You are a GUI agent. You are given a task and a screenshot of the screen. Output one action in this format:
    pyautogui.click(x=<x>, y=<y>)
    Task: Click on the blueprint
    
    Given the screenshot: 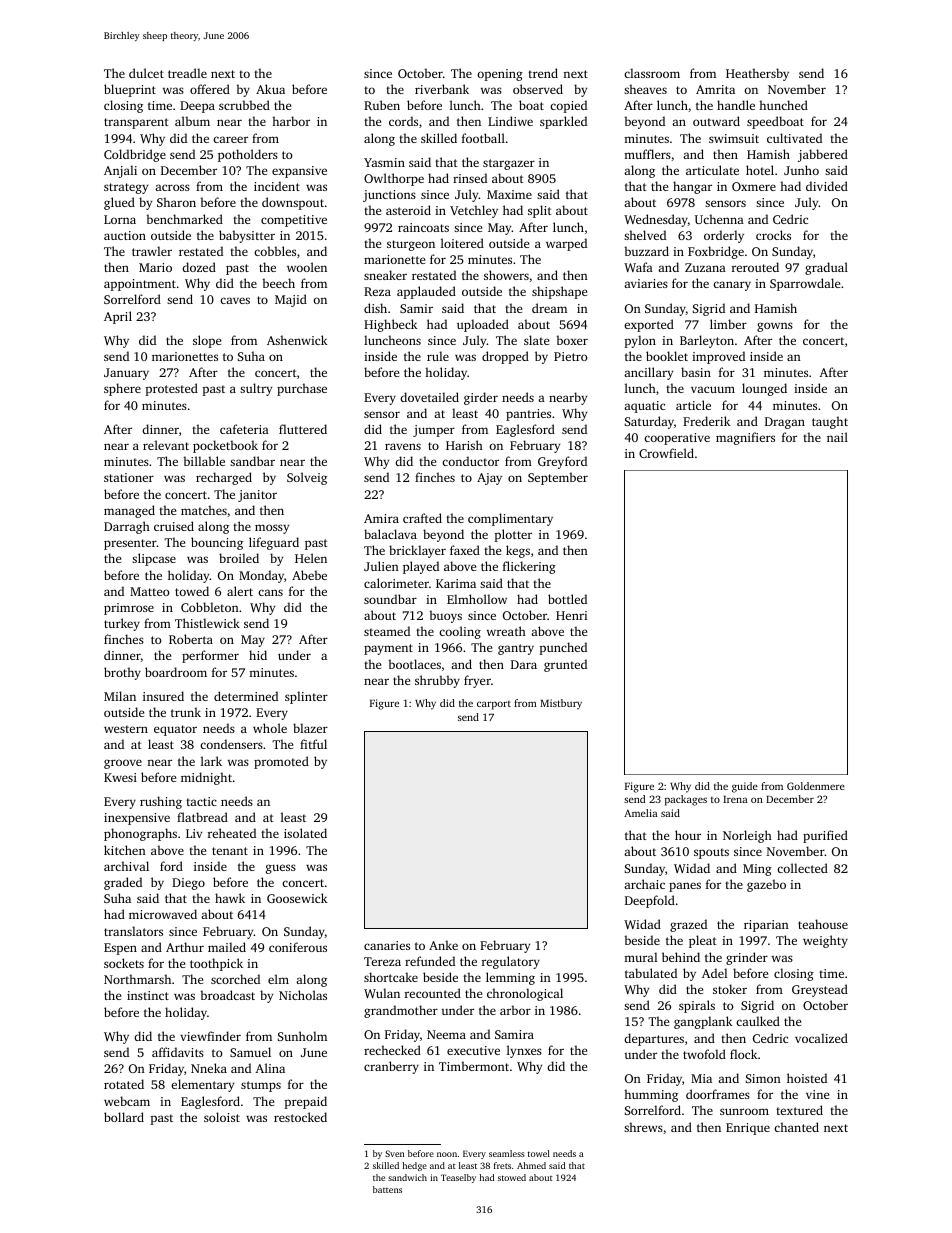 What is the action you would take?
    pyautogui.click(x=130, y=90)
